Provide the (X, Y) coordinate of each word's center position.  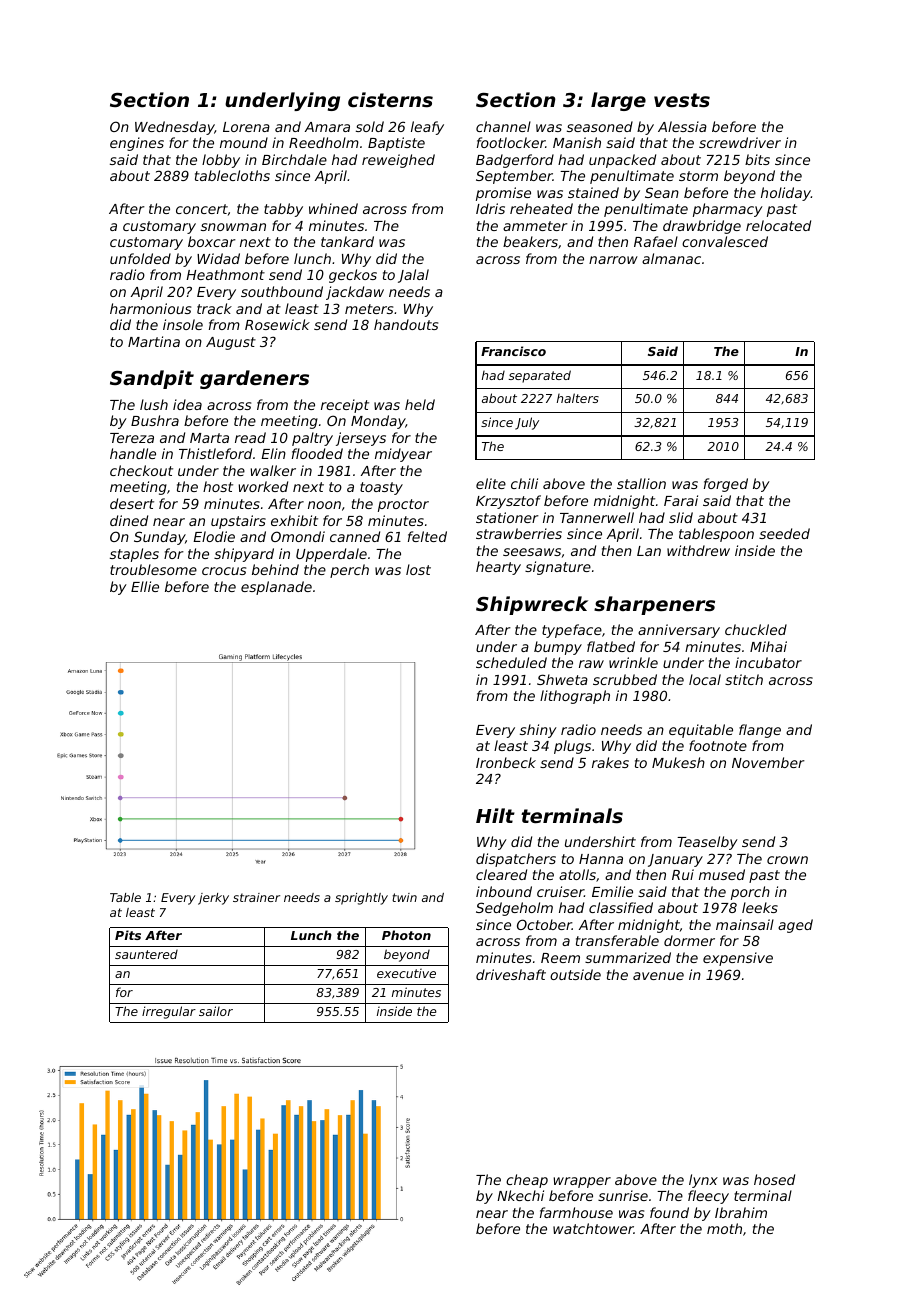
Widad (218, 258)
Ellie (145, 586)
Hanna (601, 859)
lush (154, 404)
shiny (538, 731)
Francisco (513, 351)
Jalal (413, 276)
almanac (671, 258)
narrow (613, 260)
